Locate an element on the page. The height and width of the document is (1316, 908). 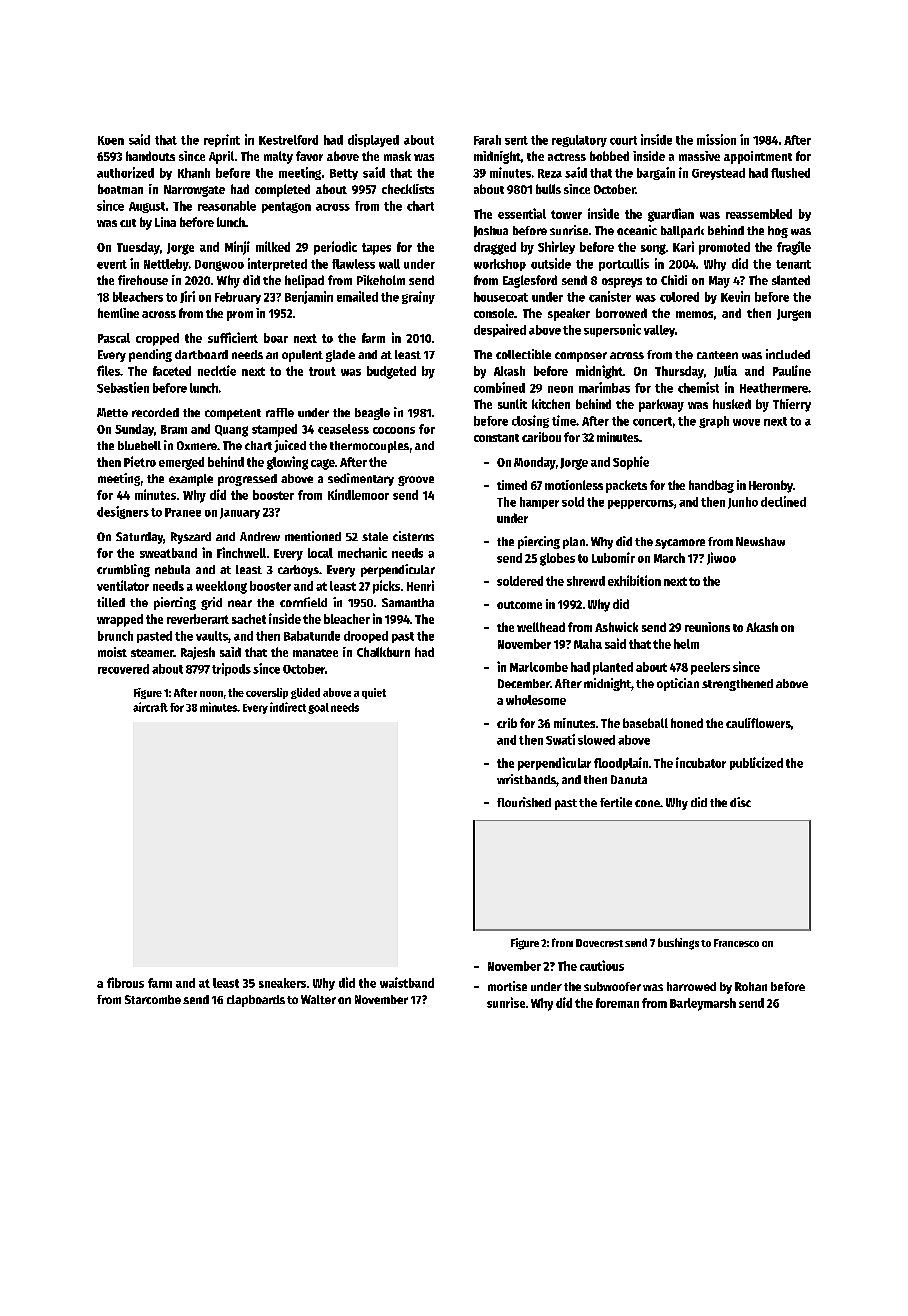
brunch is located at coordinates (115, 636).
